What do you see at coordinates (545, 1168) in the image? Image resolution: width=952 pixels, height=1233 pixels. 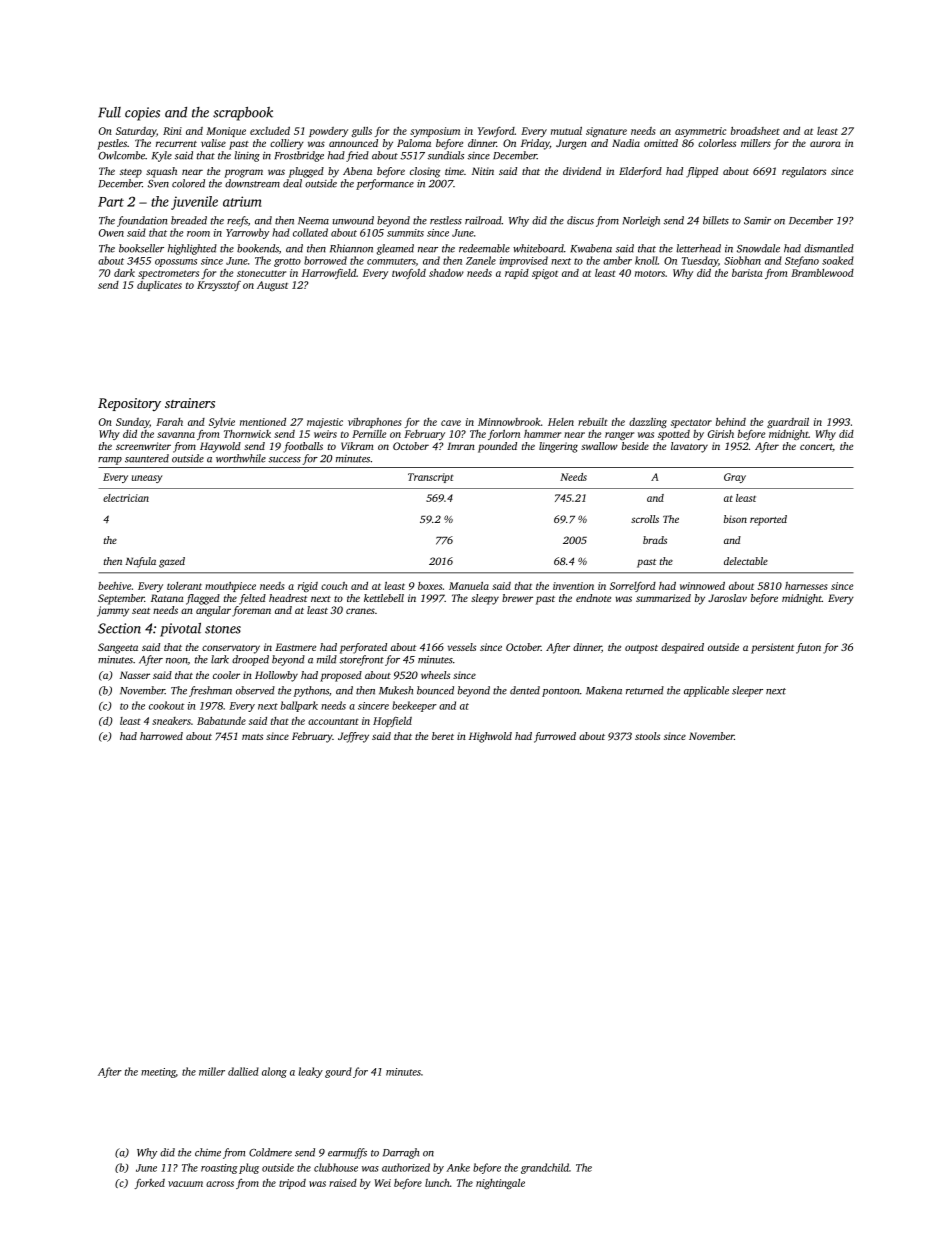 I see `grandchild` at bounding box center [545, 1168].
